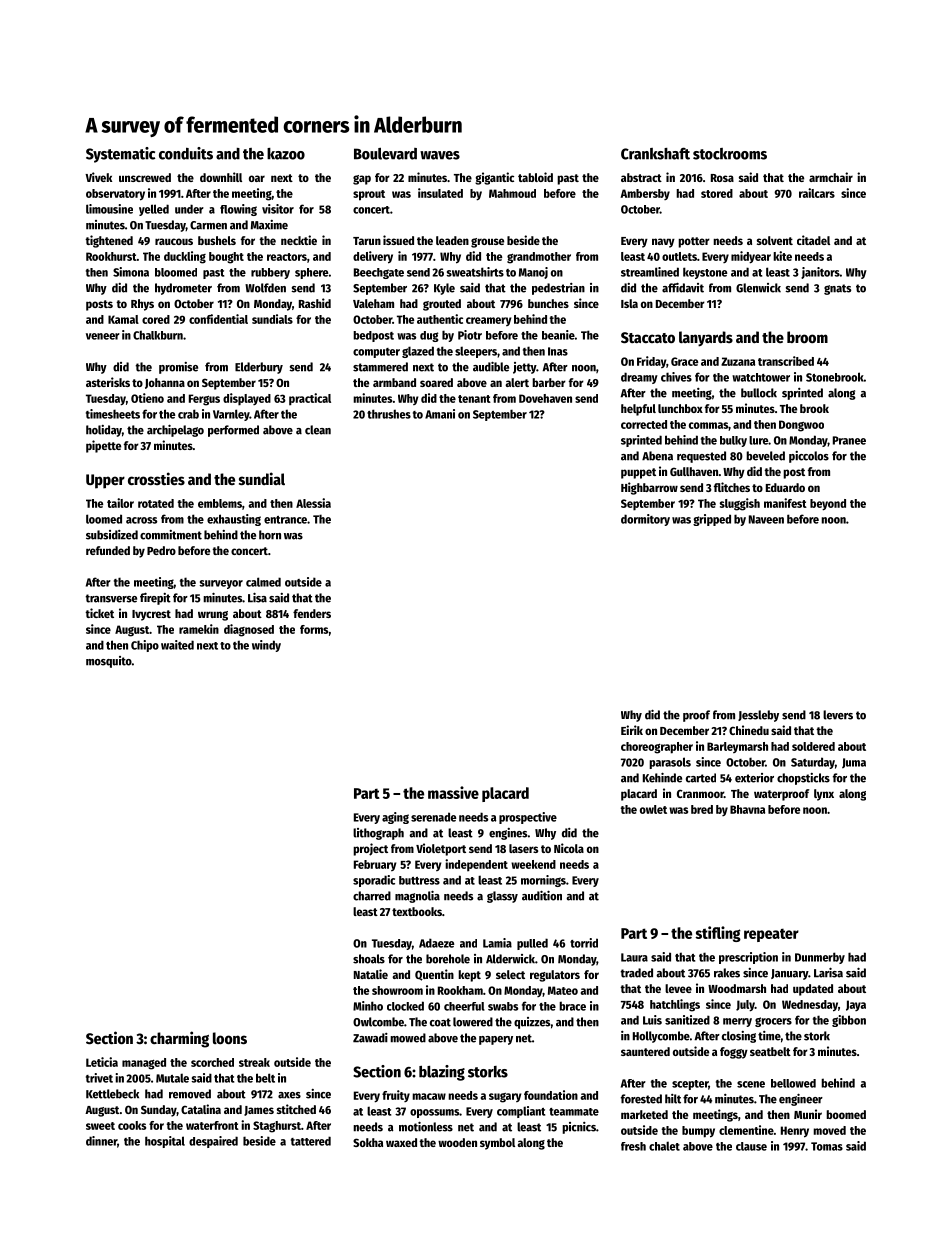 This screenshot has height=1233, width=952. I want to click on pedestrian, so click(558, 289).
